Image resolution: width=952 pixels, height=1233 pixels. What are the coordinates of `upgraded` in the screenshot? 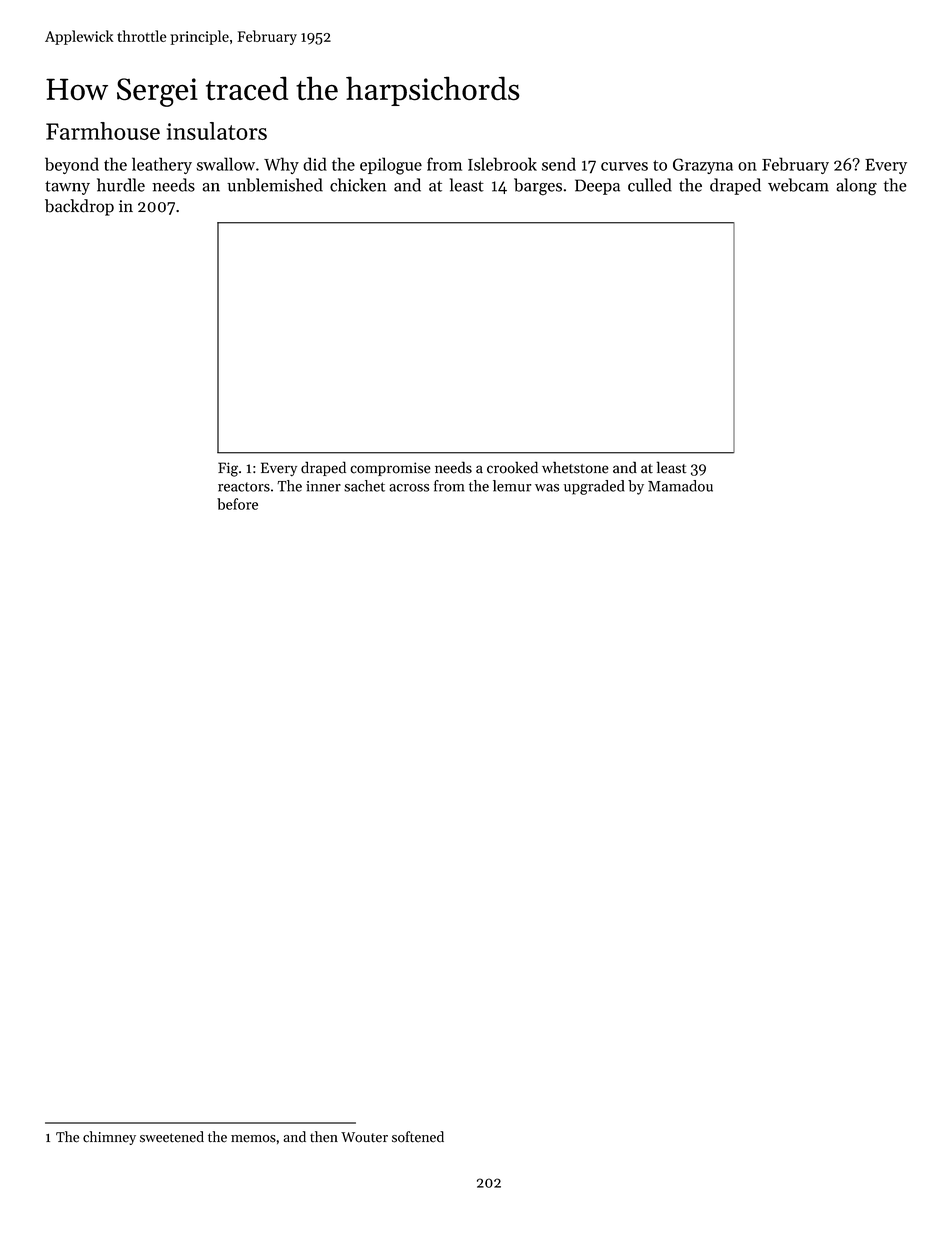 It's located at (594, 487).
